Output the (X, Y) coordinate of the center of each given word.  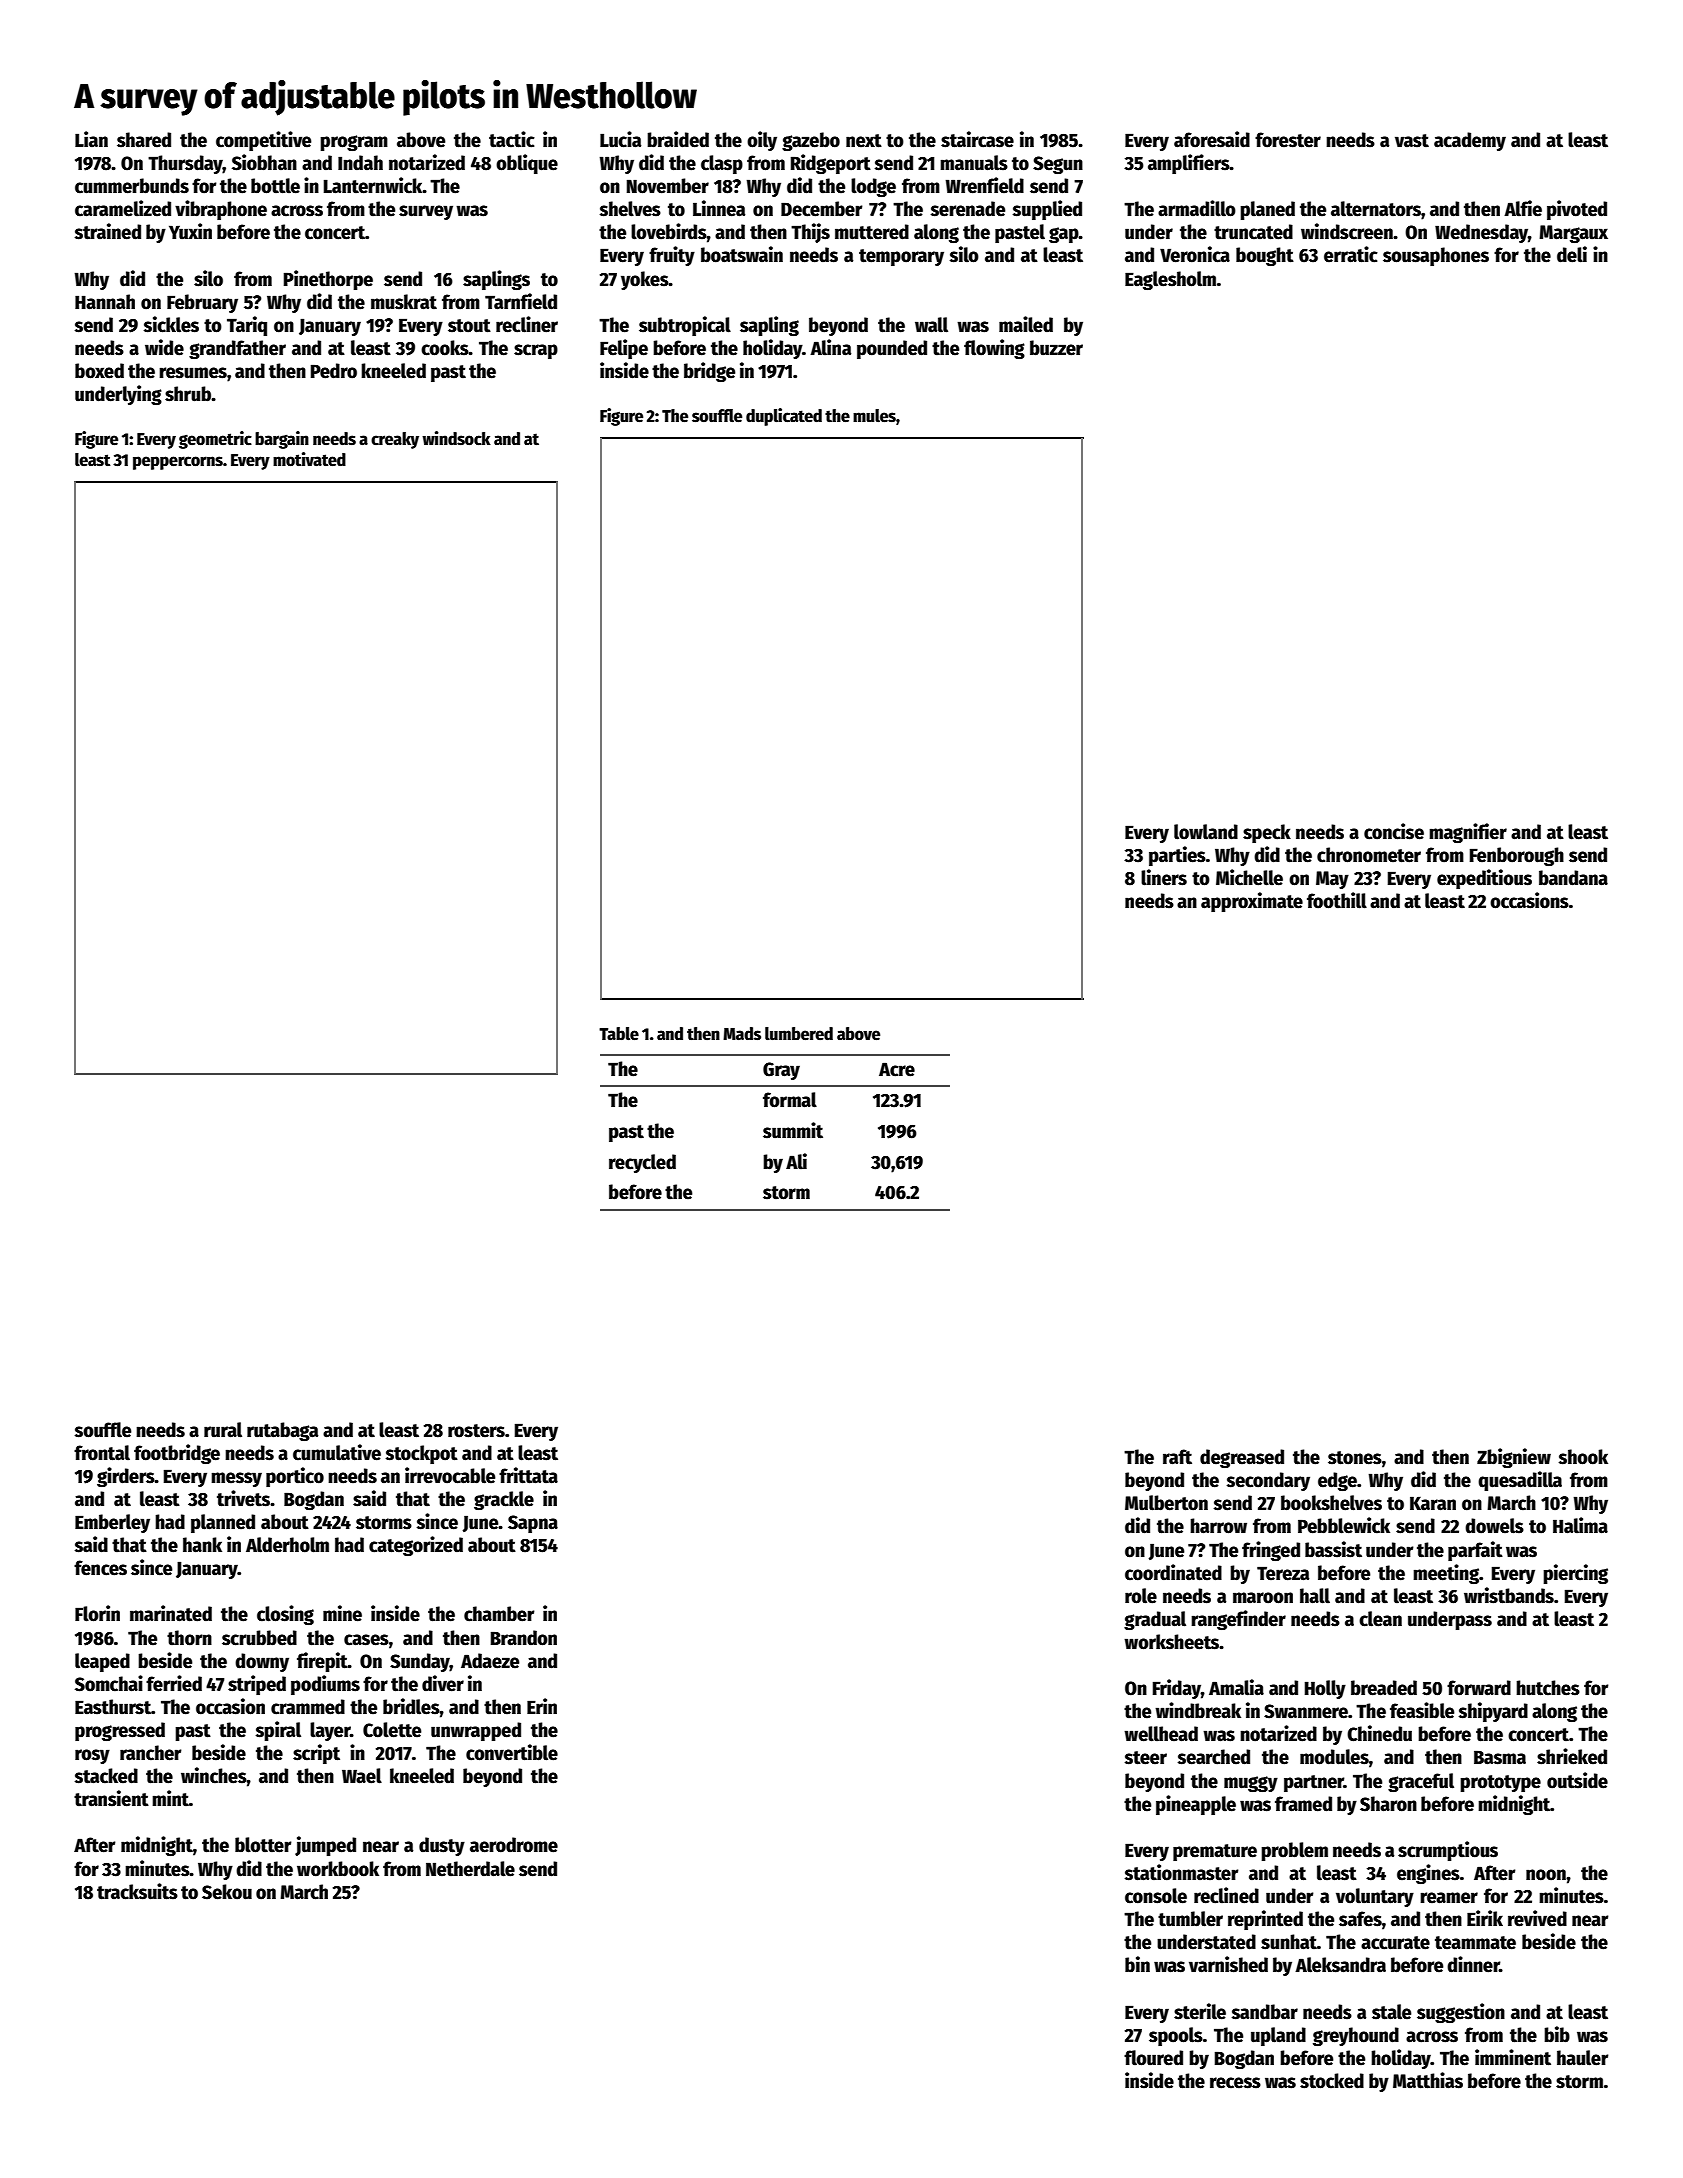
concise (1394, 831)
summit (793, 1130)
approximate (1252, 902)
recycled (642, 1163)
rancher (151, 1753)
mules (874, 416)
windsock (456, 438)
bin (1137, 1964)
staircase (977, 139)
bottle (275, 186)
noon (1546, 1875)
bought (1265, 256)
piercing (1575, 1574)
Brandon (524, 1638)
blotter (263, 1845)
